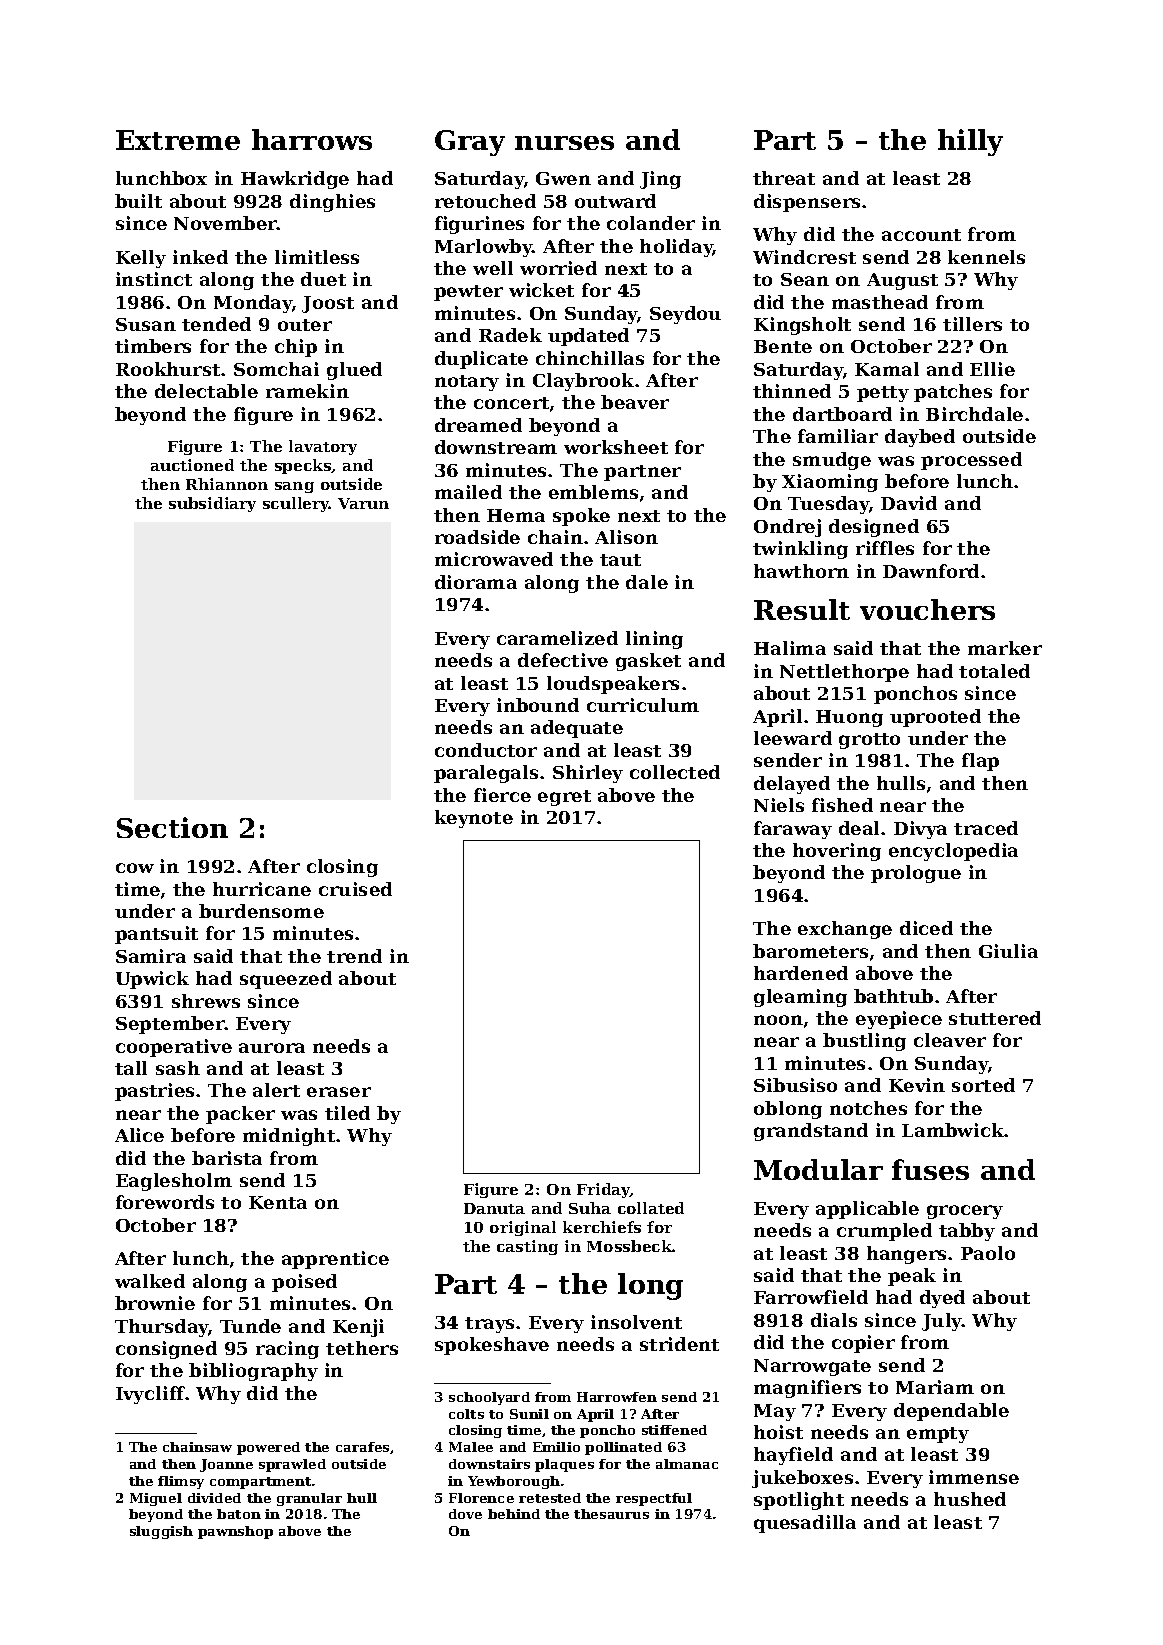 This screenshot has width=1163, height=1645. What do you see at coordinates (354, 956) in the screenshot?
I see `trend` at bounding box center [354, 956].
